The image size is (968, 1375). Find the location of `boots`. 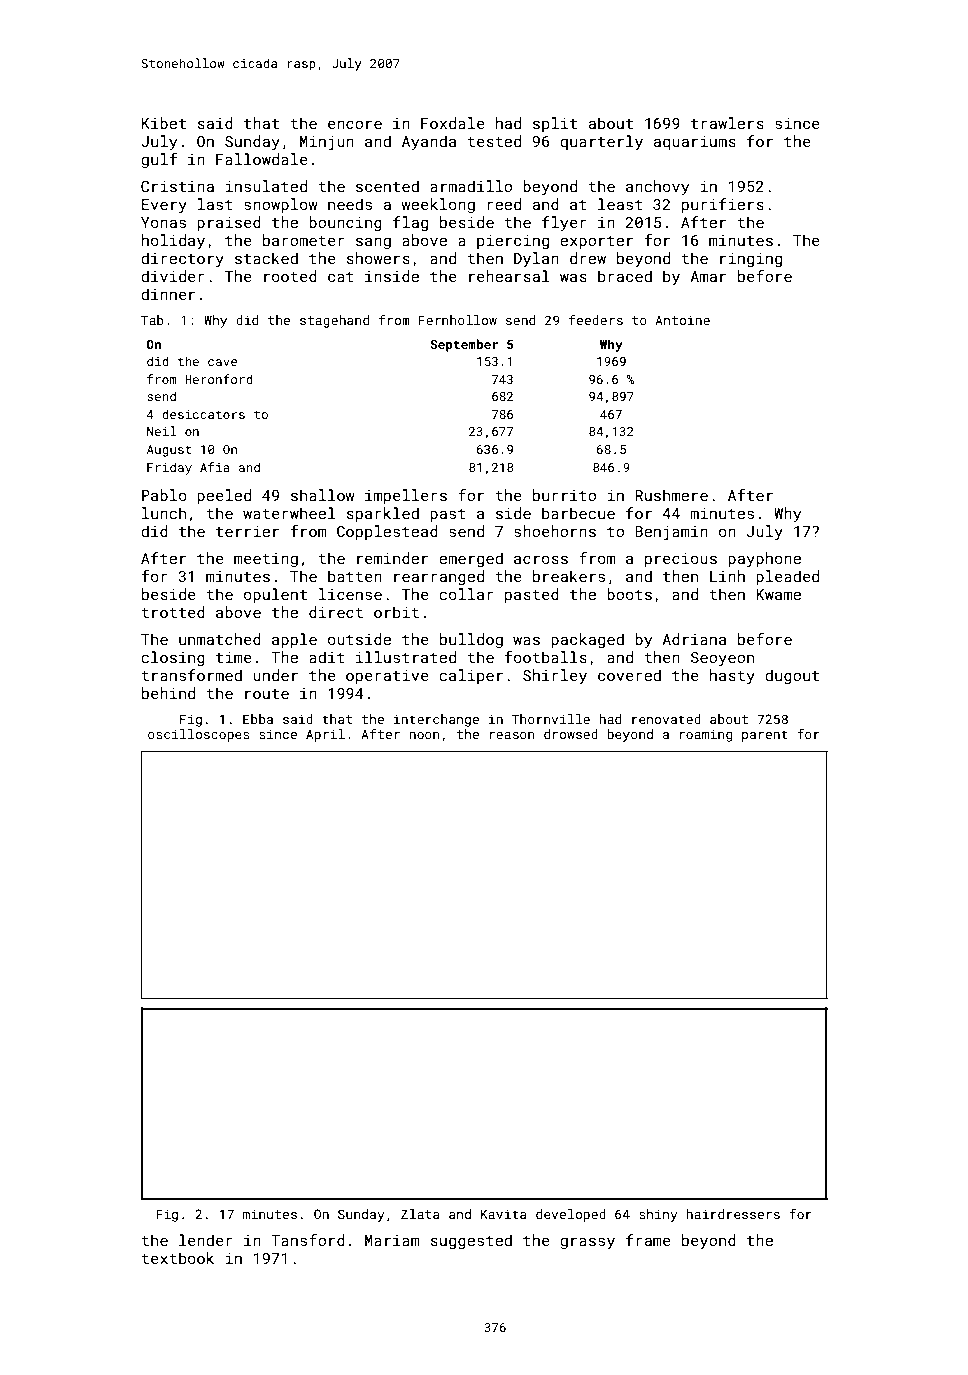

boots is located at coordinates (629, 594).
